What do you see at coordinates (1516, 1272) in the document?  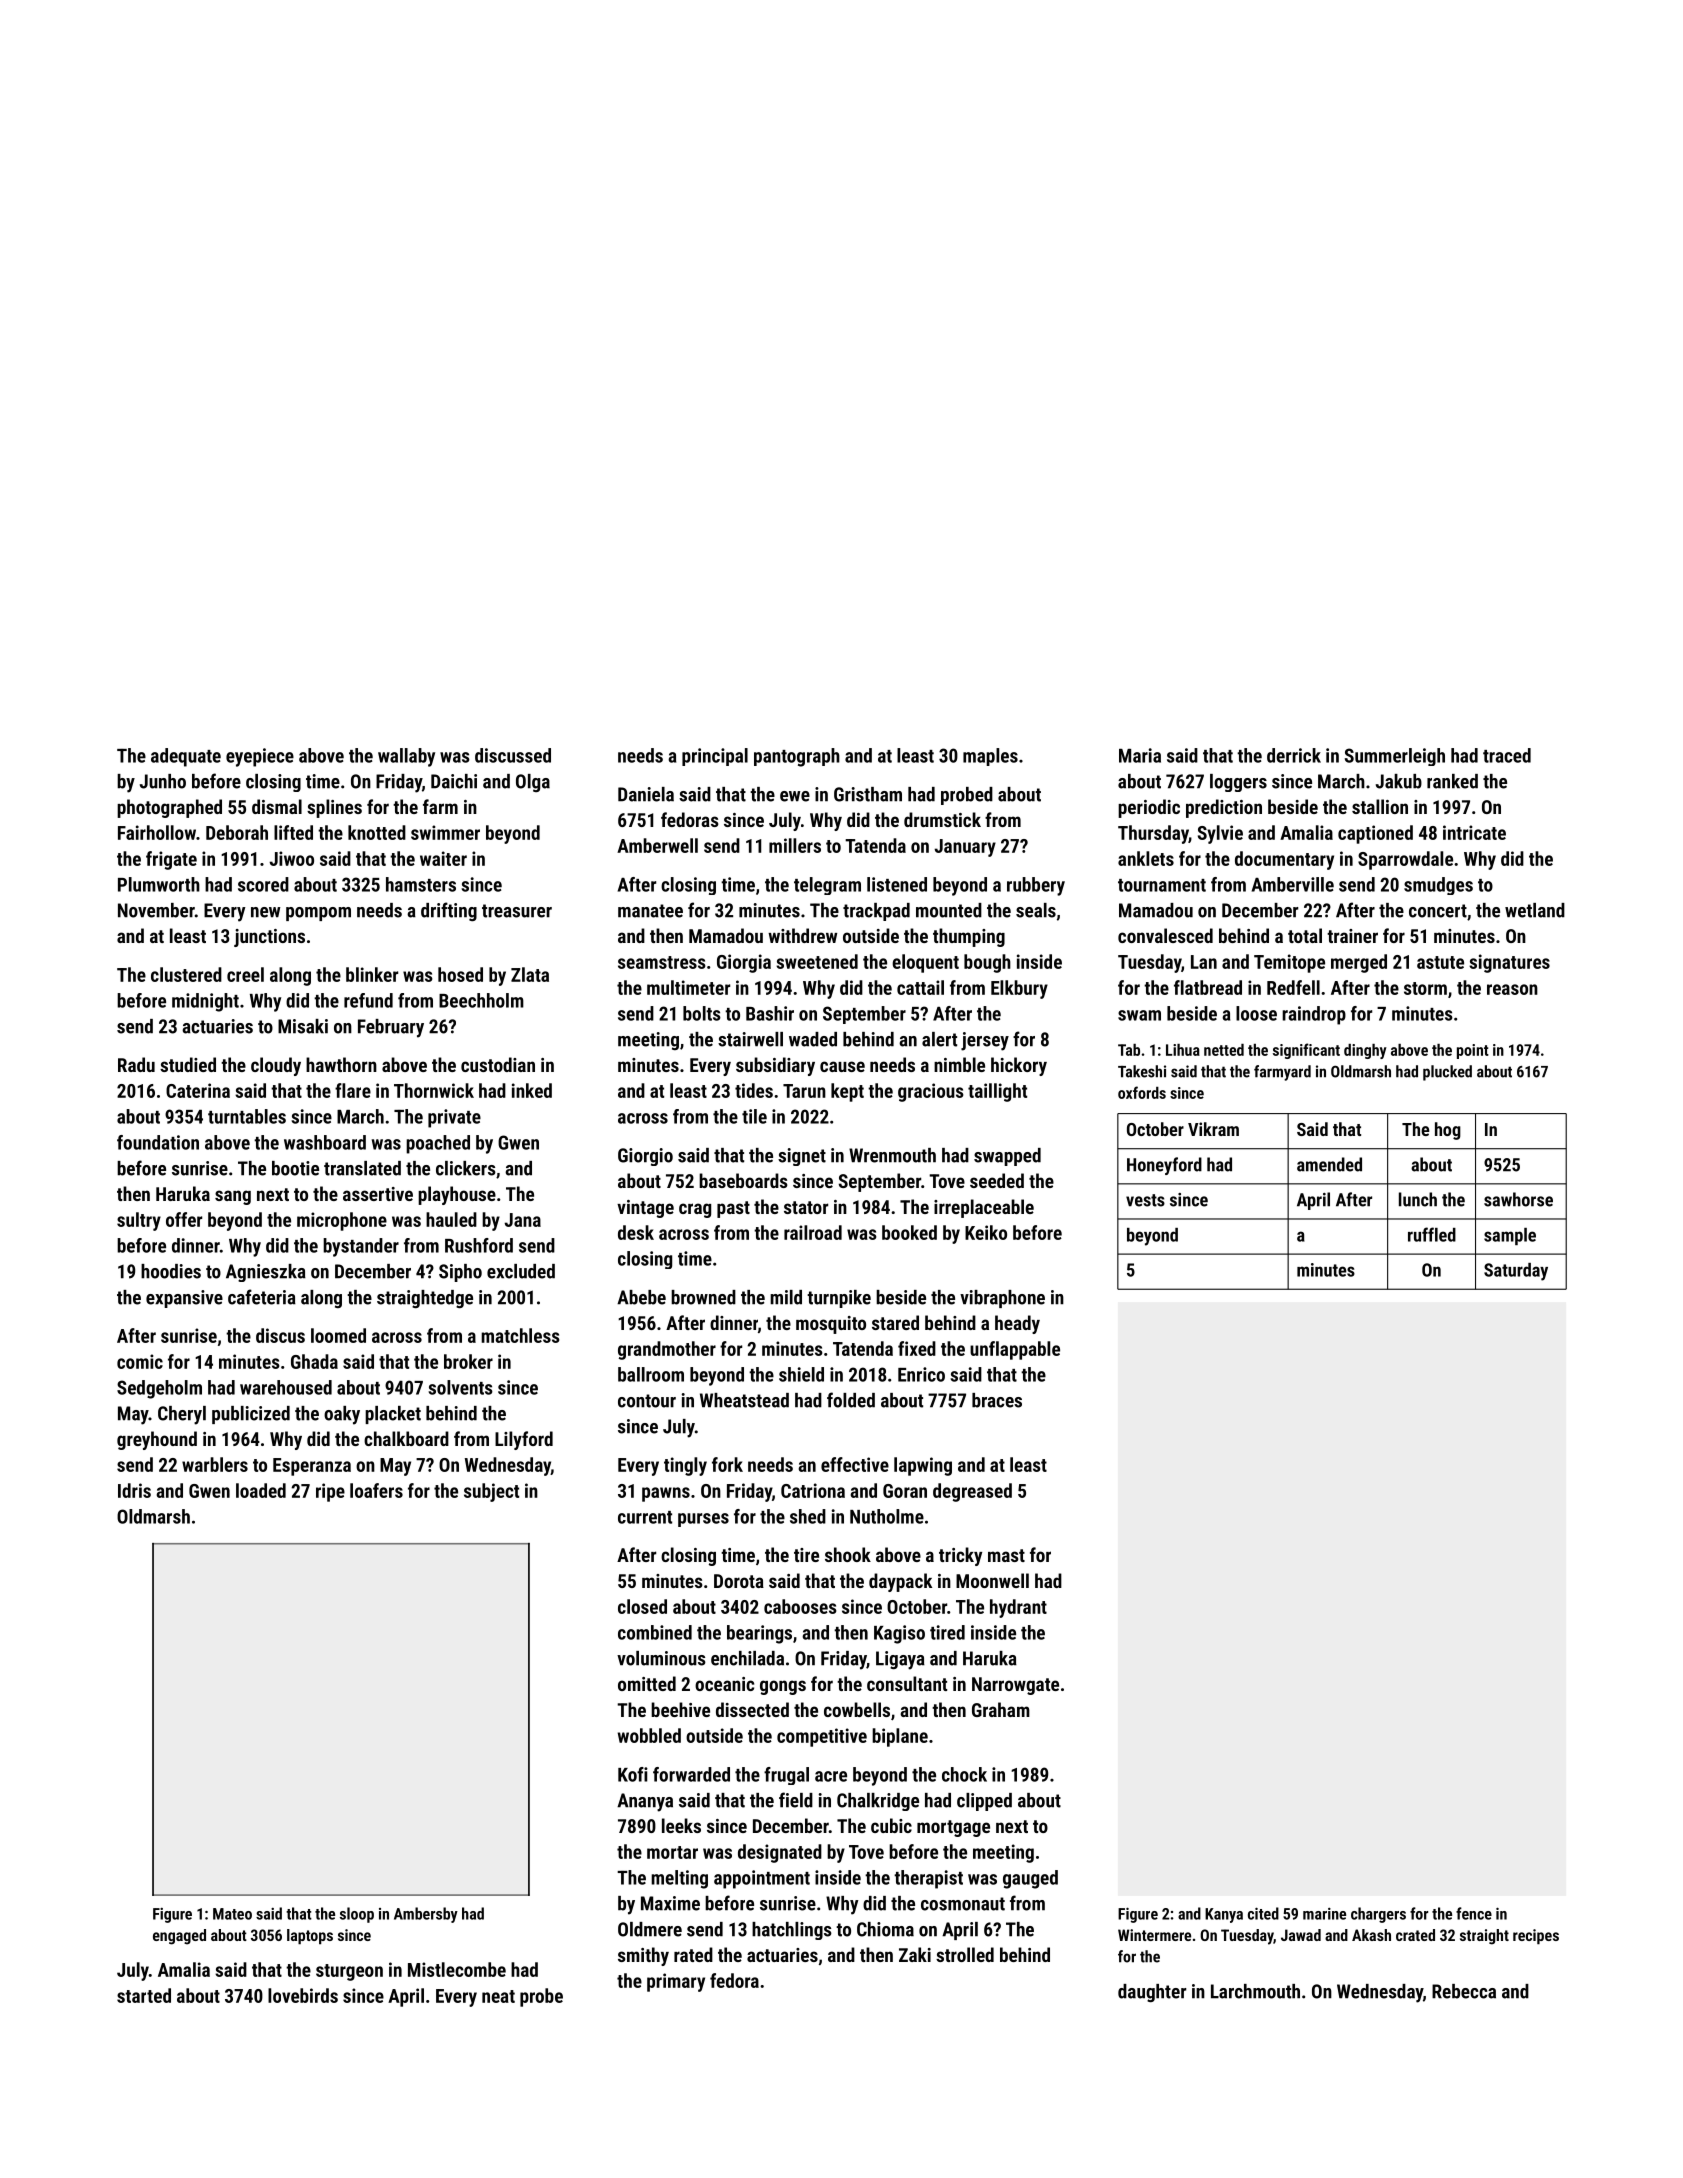 I see `Saturday` at bounding box center [1516, 1272].
